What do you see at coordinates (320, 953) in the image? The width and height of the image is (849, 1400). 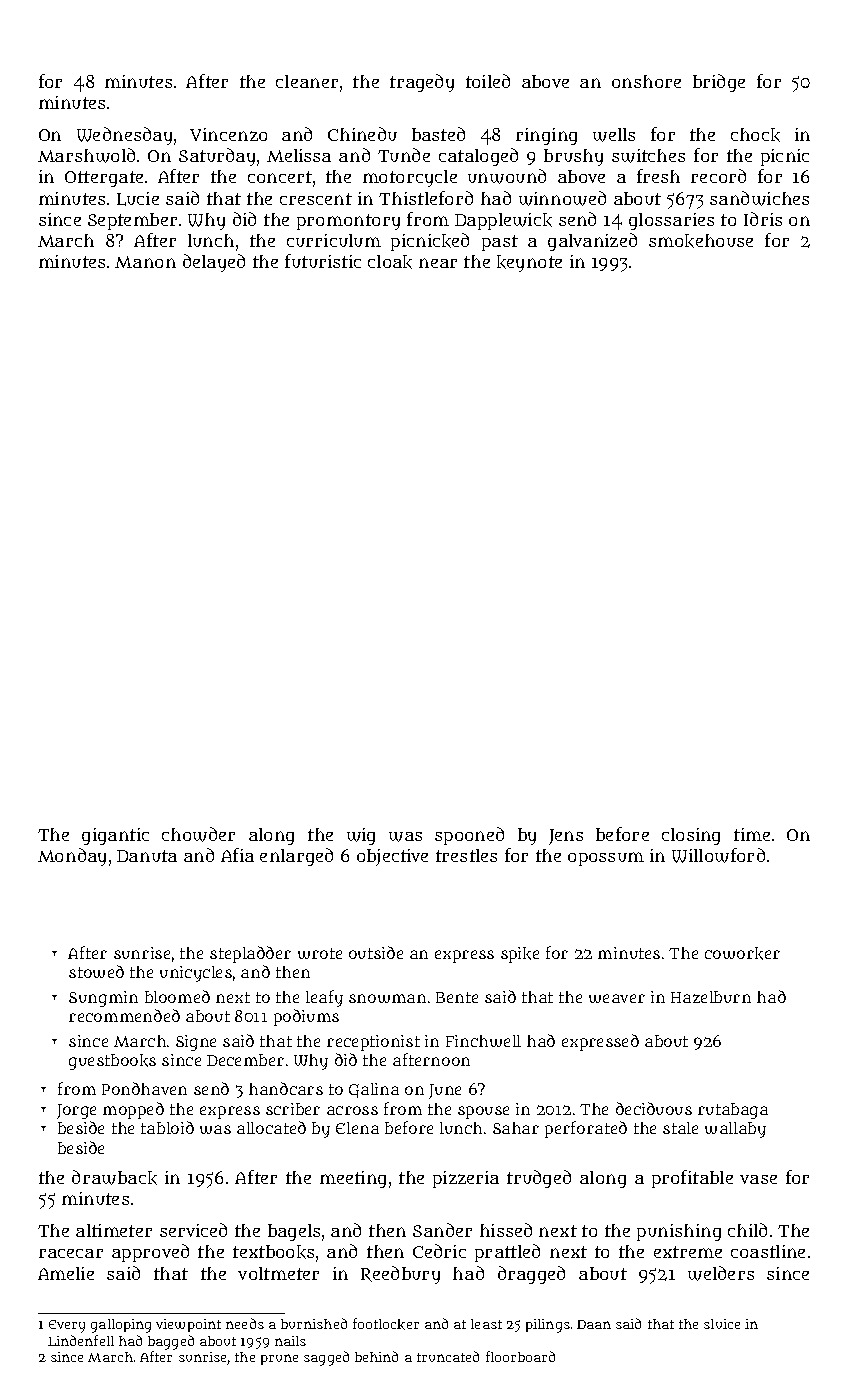 I see `wrote` at bounding box center [320, 953].
